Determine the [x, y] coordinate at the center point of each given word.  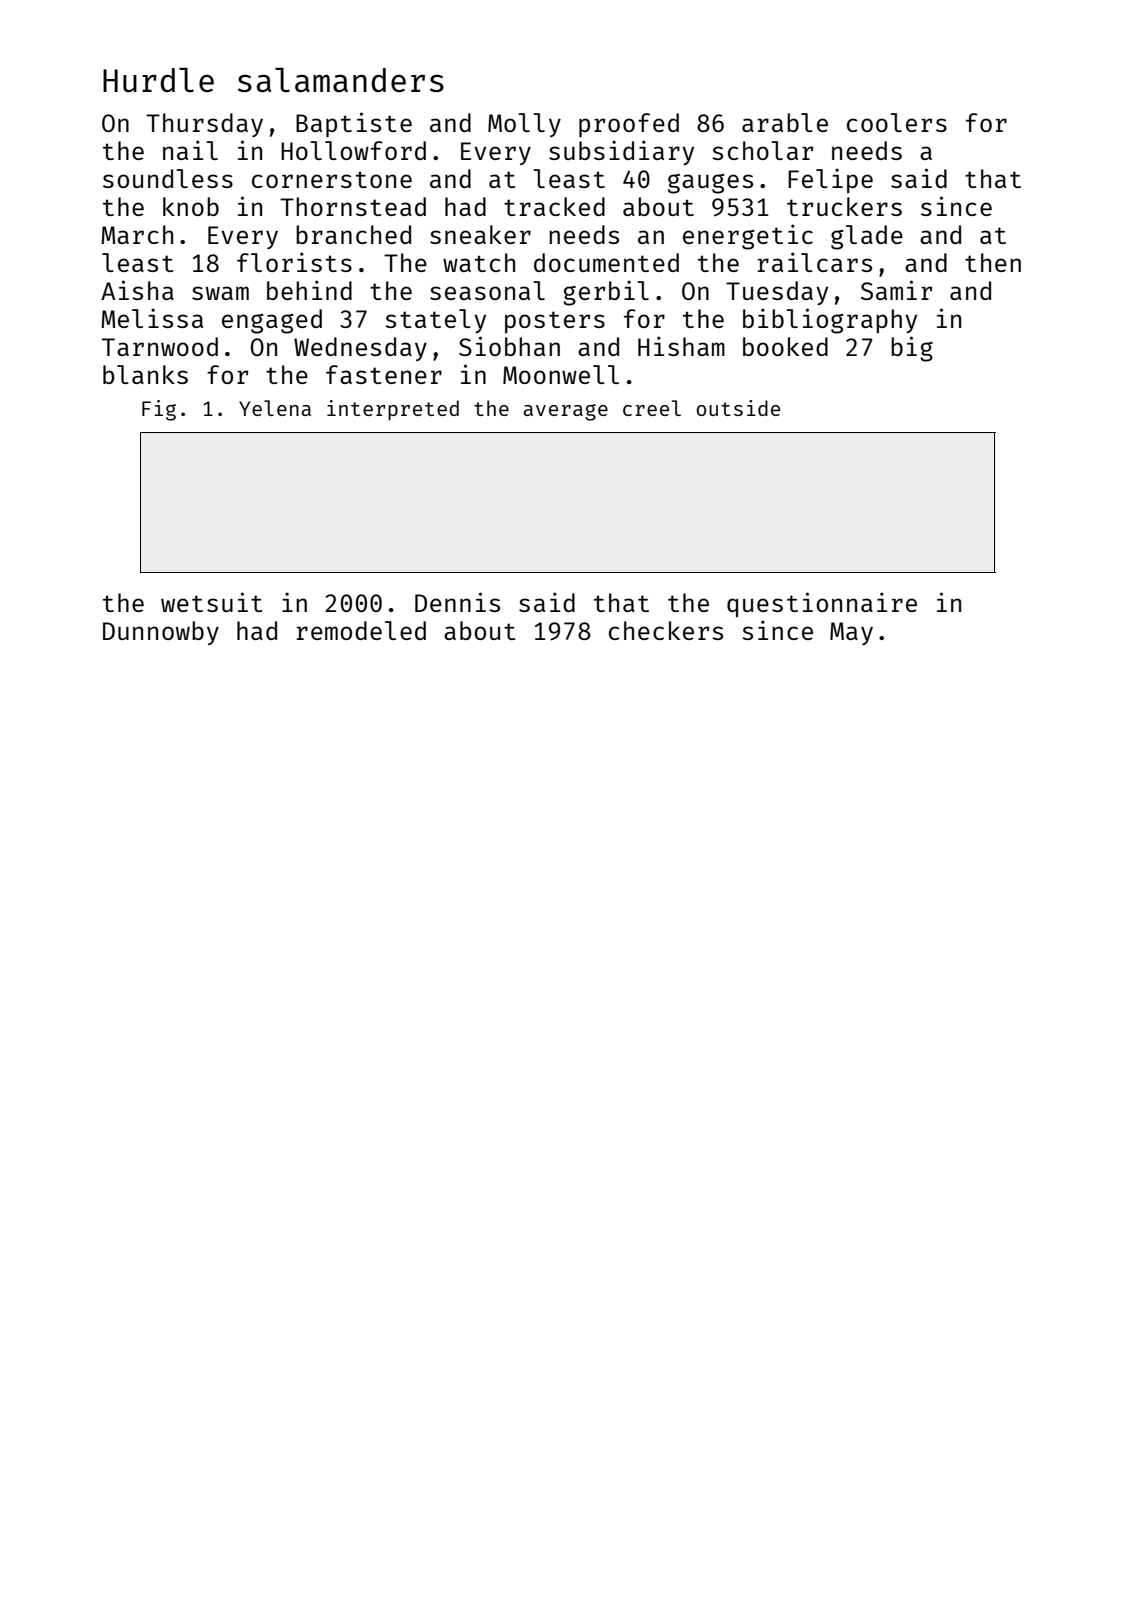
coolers [897, 122]
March [137, 234]
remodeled [361, 630]
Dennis [457, 602]
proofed [629, 125]
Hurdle [158, 80]
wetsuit [211, 602]
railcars [815, 262]
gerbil [606, 293]
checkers [666, 630]
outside [738, 408]
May [851, 633]
